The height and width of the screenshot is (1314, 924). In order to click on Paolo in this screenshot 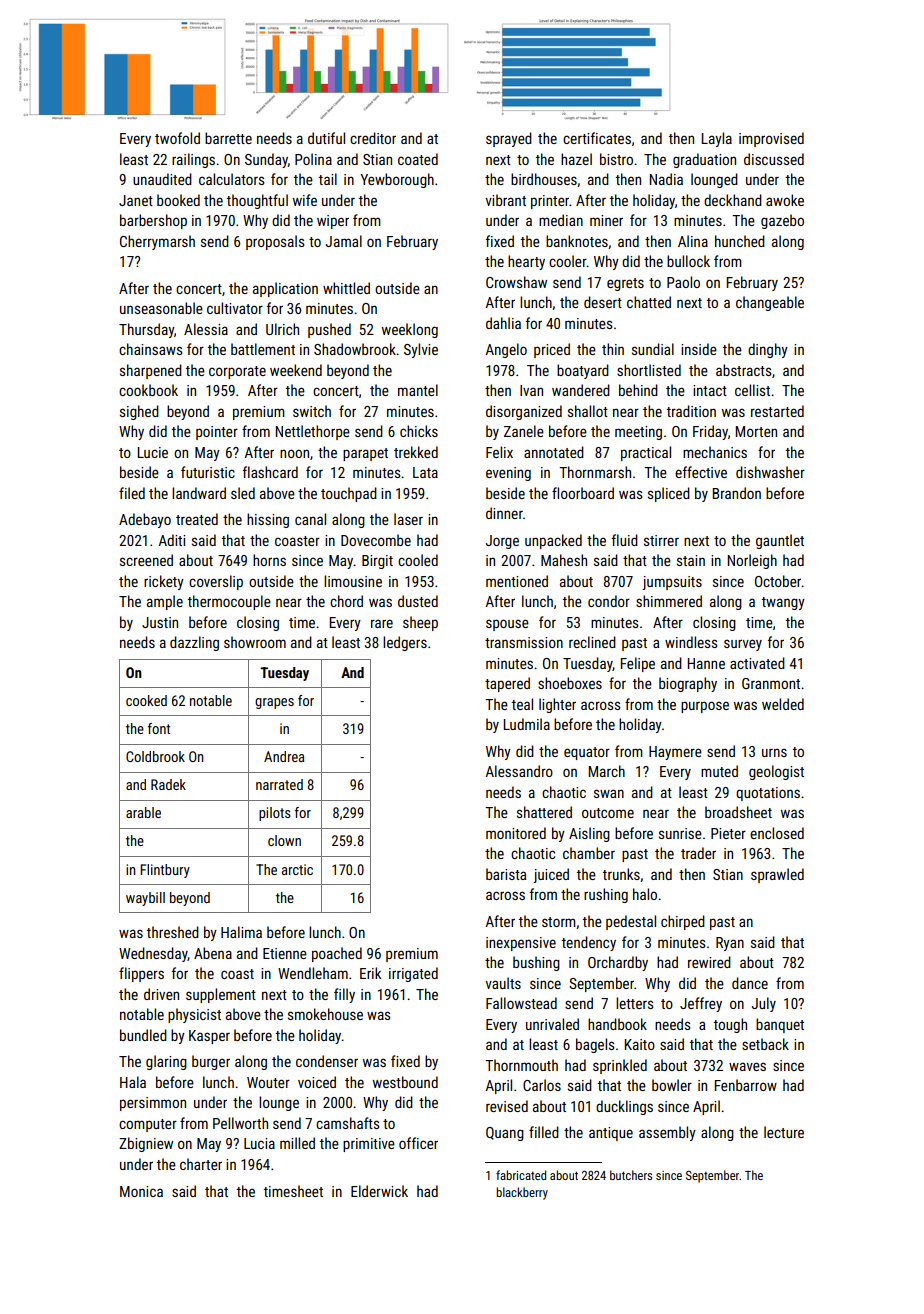, I will do `click(683, 282)`.
